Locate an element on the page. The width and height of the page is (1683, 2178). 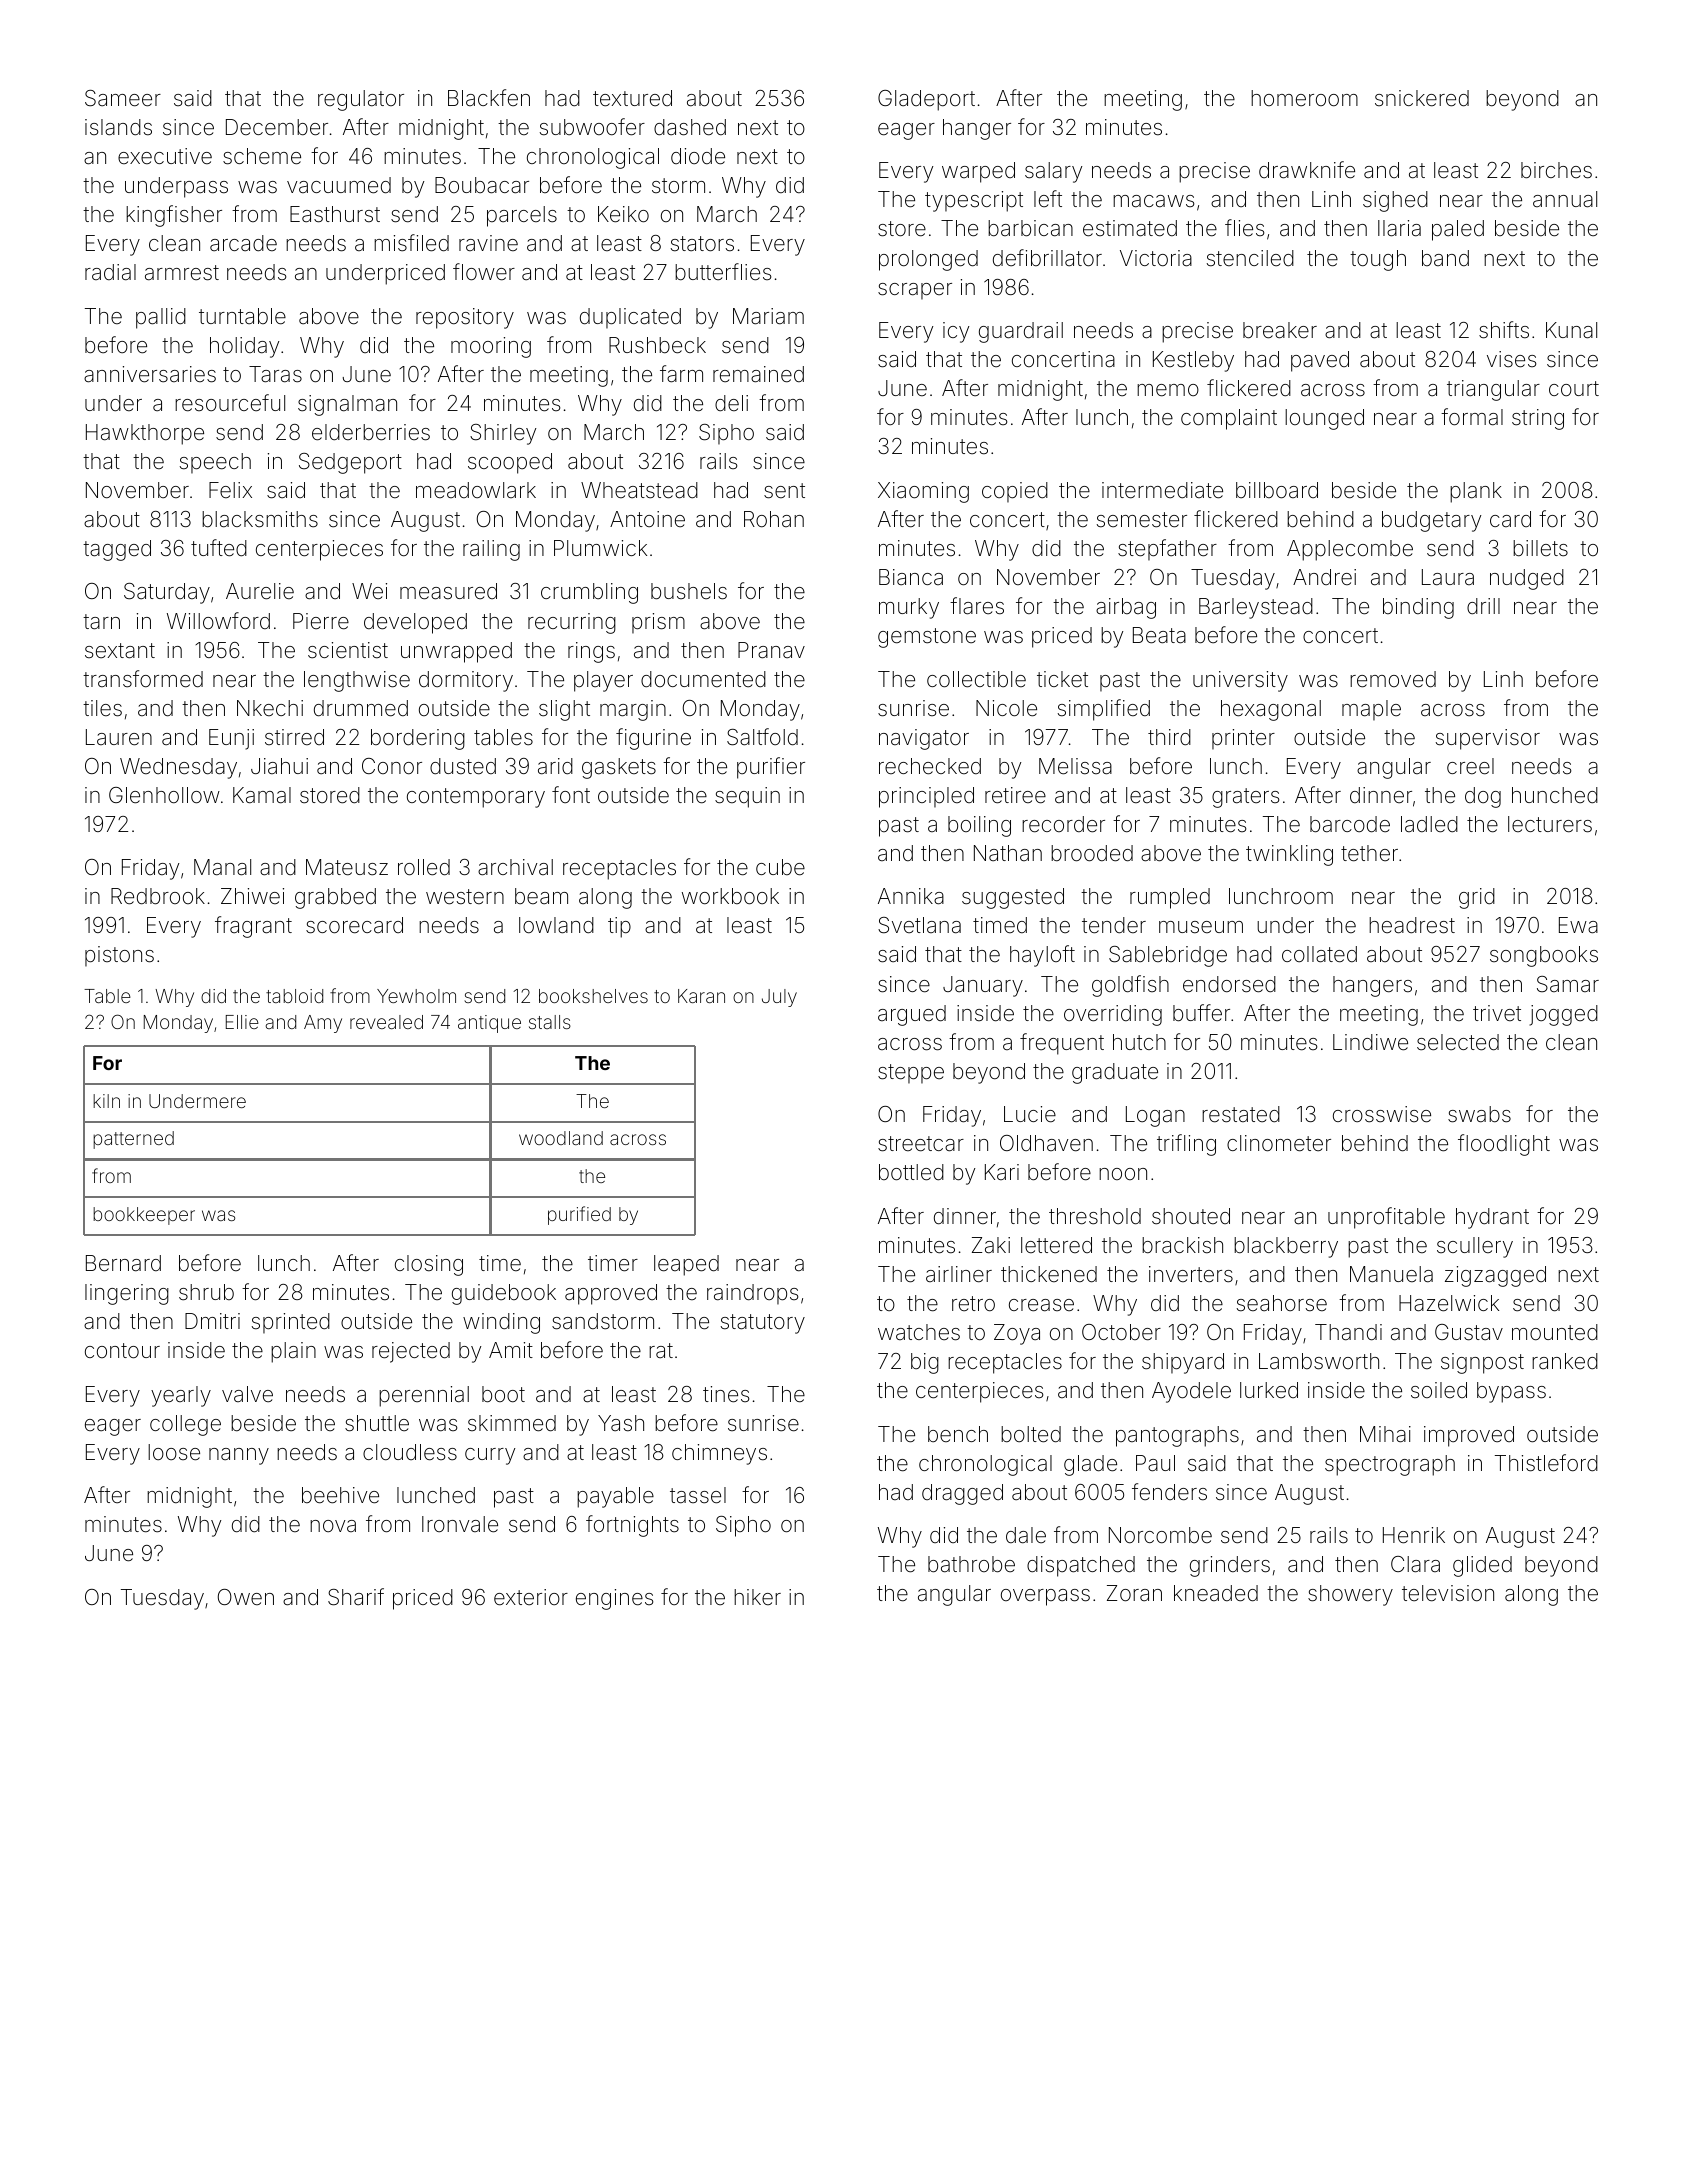
rings is located at coordinates (591, 652).
